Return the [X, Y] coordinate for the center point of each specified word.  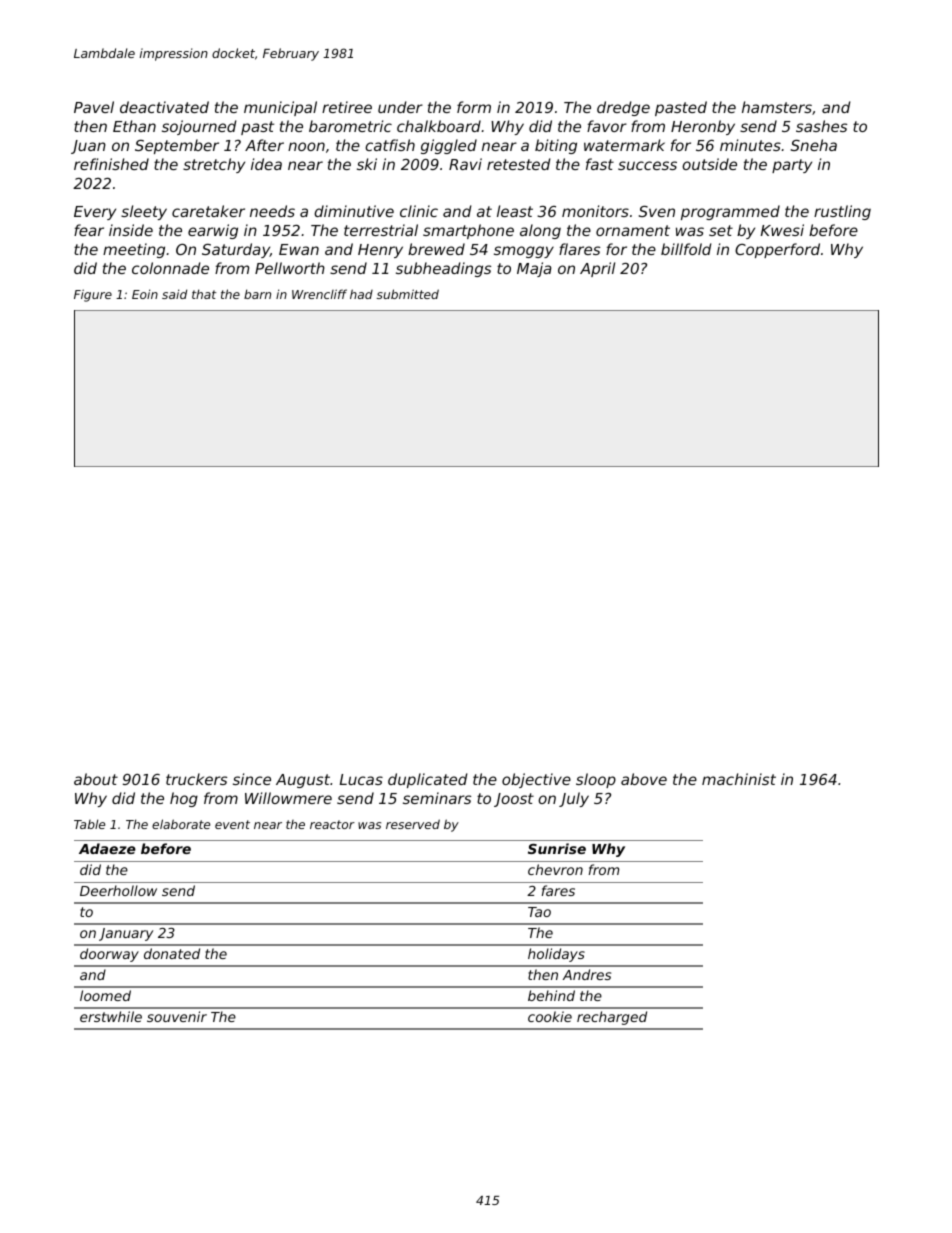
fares [558, 890]
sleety [144, 212]
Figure [93, 295]
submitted [408, 294]
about [96, 779]
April [597, 269]
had [361, 294]
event [232, 824]
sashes [821, 126]
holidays [556, 955]
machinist [739, 779]
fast [600, 164]
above [644, 779]
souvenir [177, 1016]
